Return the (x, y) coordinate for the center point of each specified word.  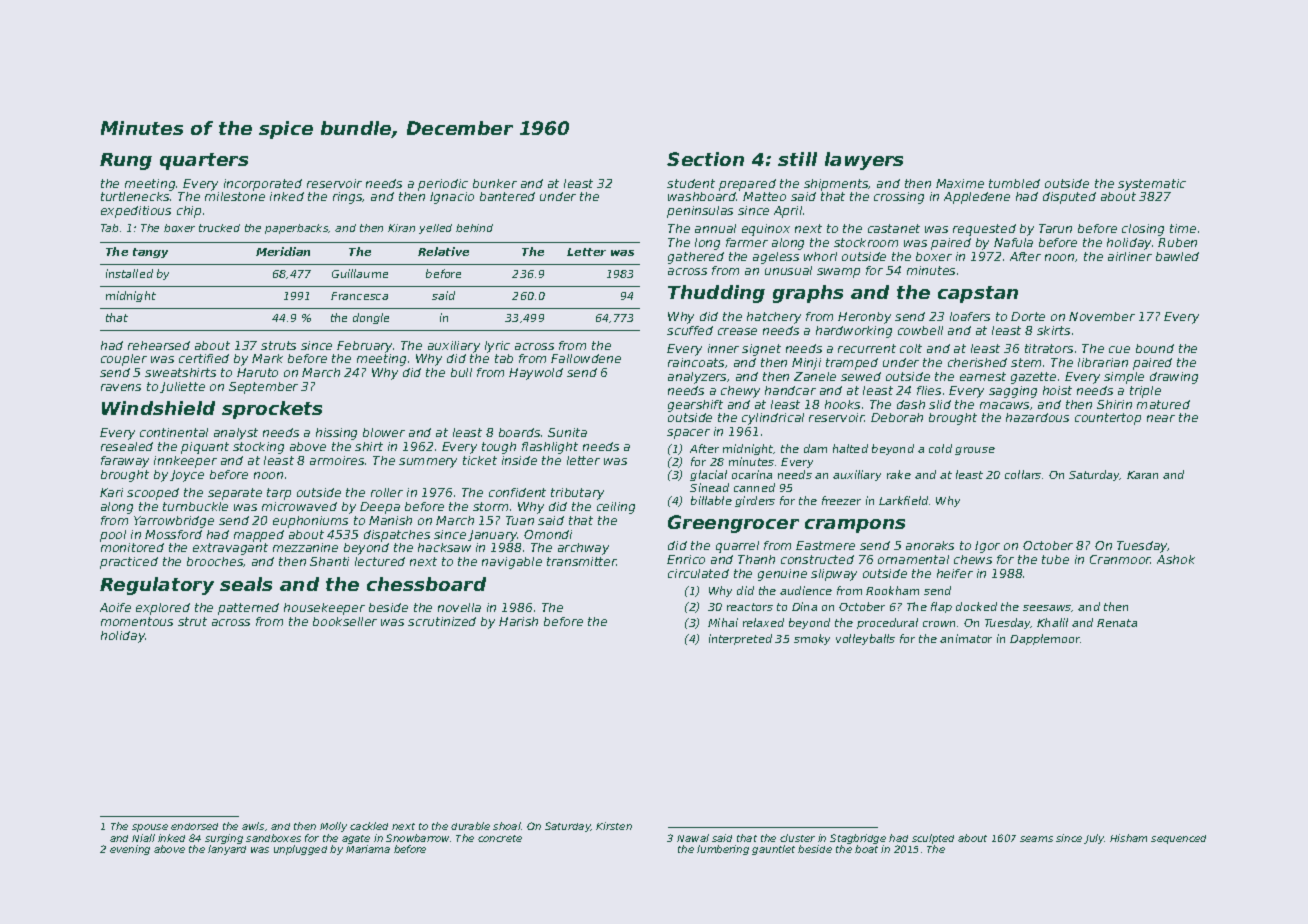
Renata (1117, 623)
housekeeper (324, 609)
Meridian (283, 251)
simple (1124, 378)
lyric (497, 347)
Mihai (723, 622)
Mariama (368, 849)
